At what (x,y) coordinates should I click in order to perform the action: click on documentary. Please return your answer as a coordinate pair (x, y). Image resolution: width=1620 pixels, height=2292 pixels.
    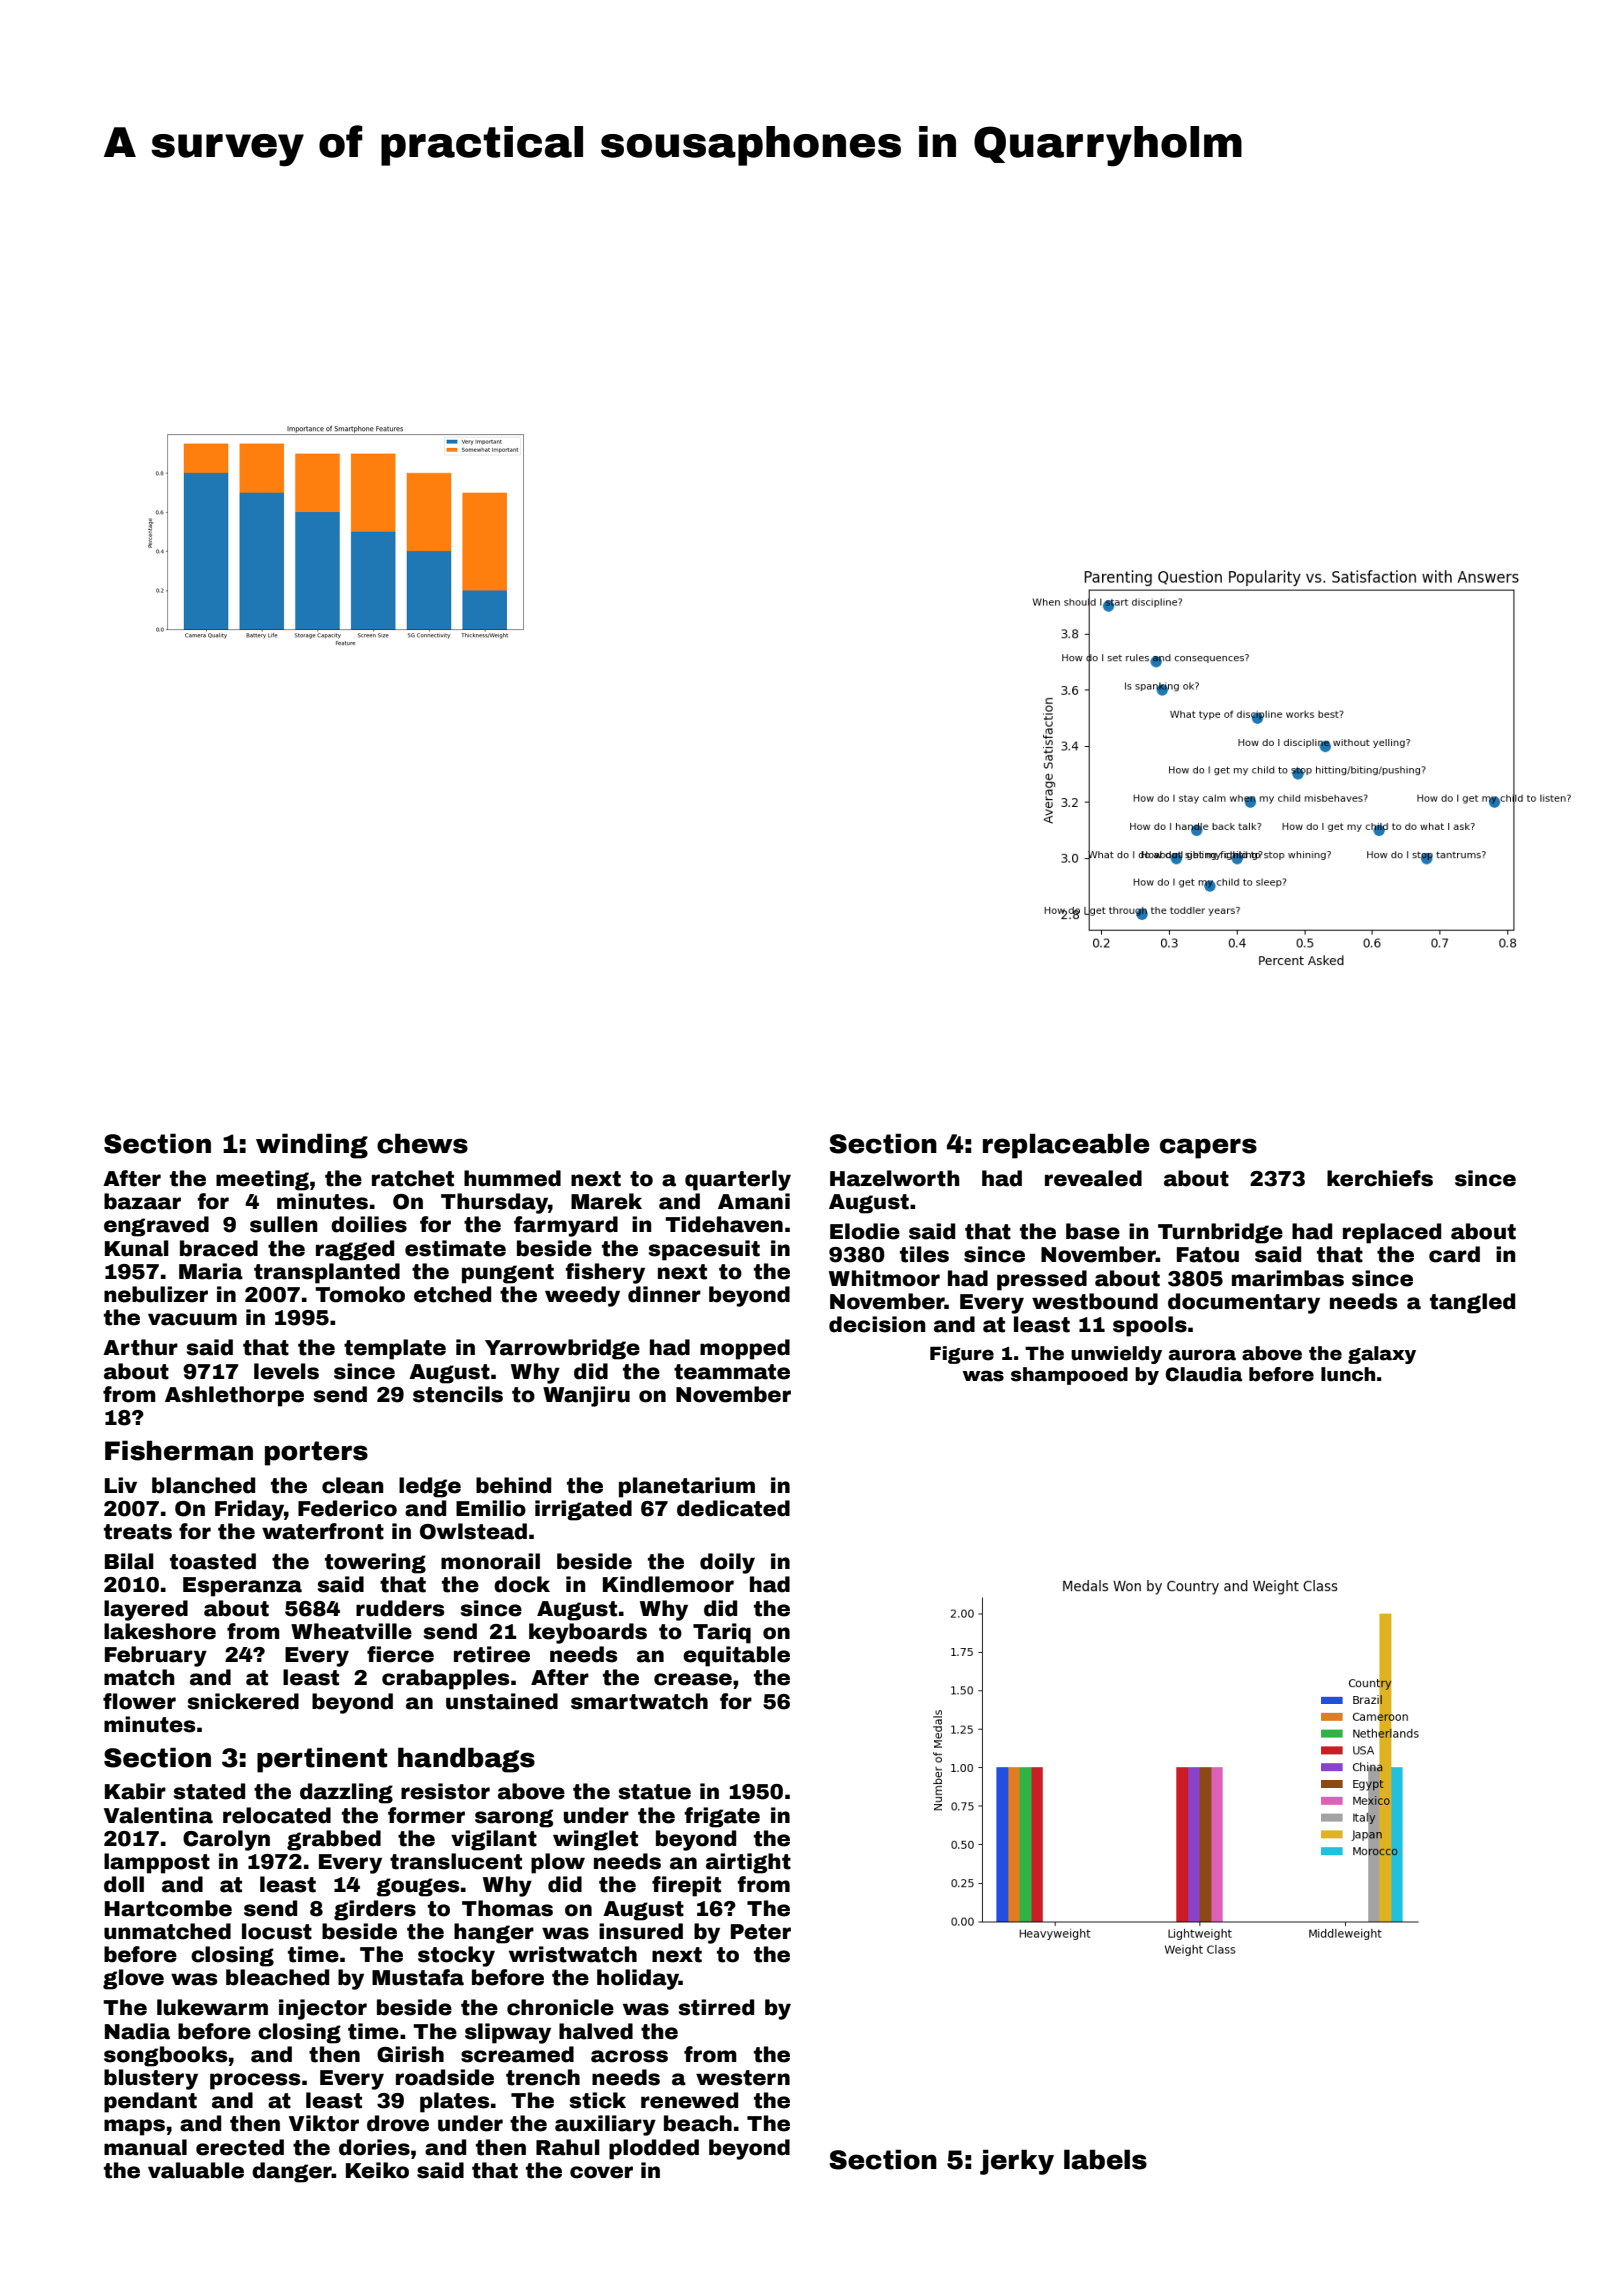
    Looking at the image, I should click on (1244, 1303).
